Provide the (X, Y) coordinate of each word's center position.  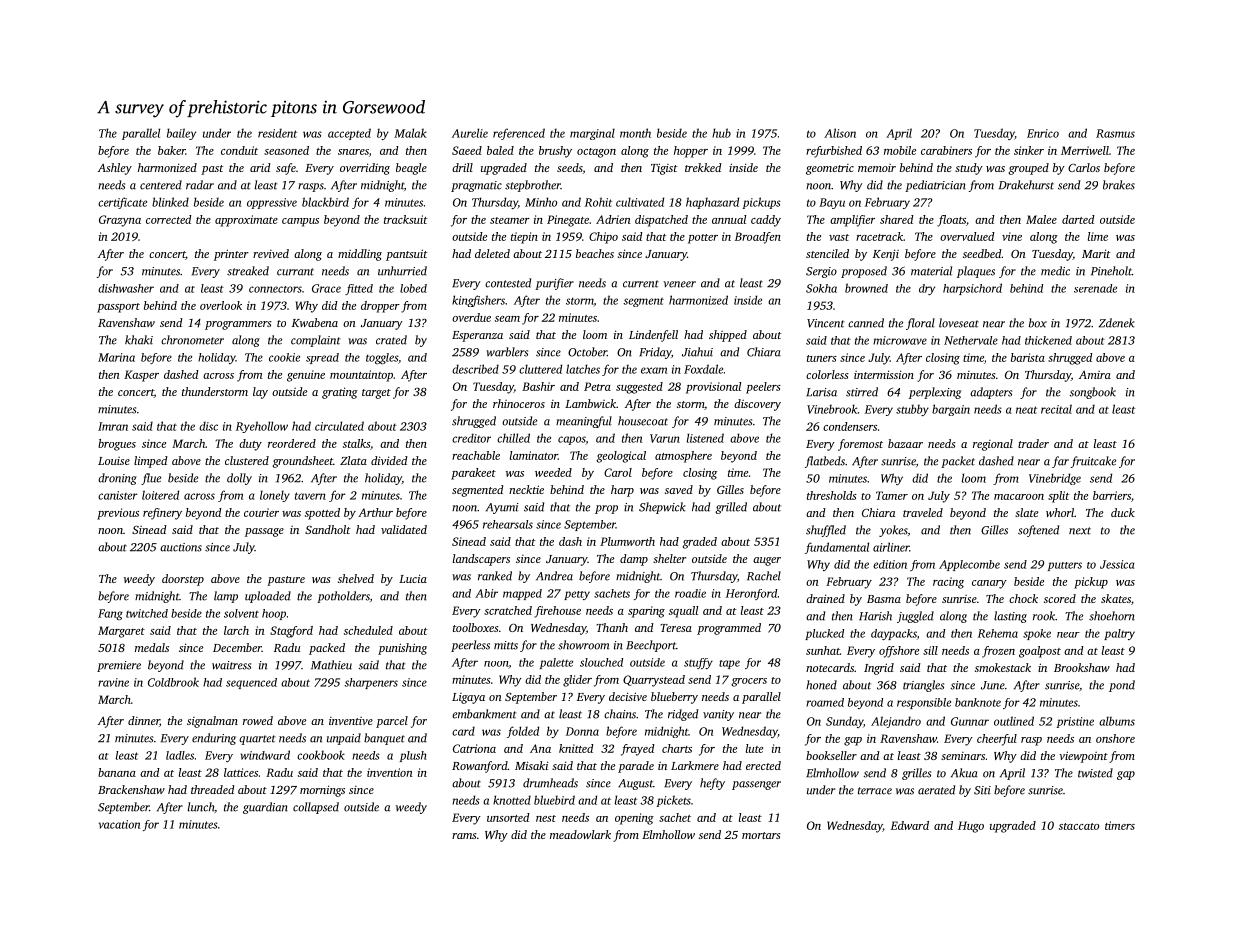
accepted (349, 134)
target (376, 394)
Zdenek (1117, 323)
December (237, 647)
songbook (1093, 393)
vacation (119, 824)
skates (1116, 598)
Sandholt (328, 529)
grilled (731, 508)
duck (1123, 512)
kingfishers (478, 301)
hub (721, 133)
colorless (827, 374)
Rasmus (1115, 133)
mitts (506, 645)
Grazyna (120, 221)
